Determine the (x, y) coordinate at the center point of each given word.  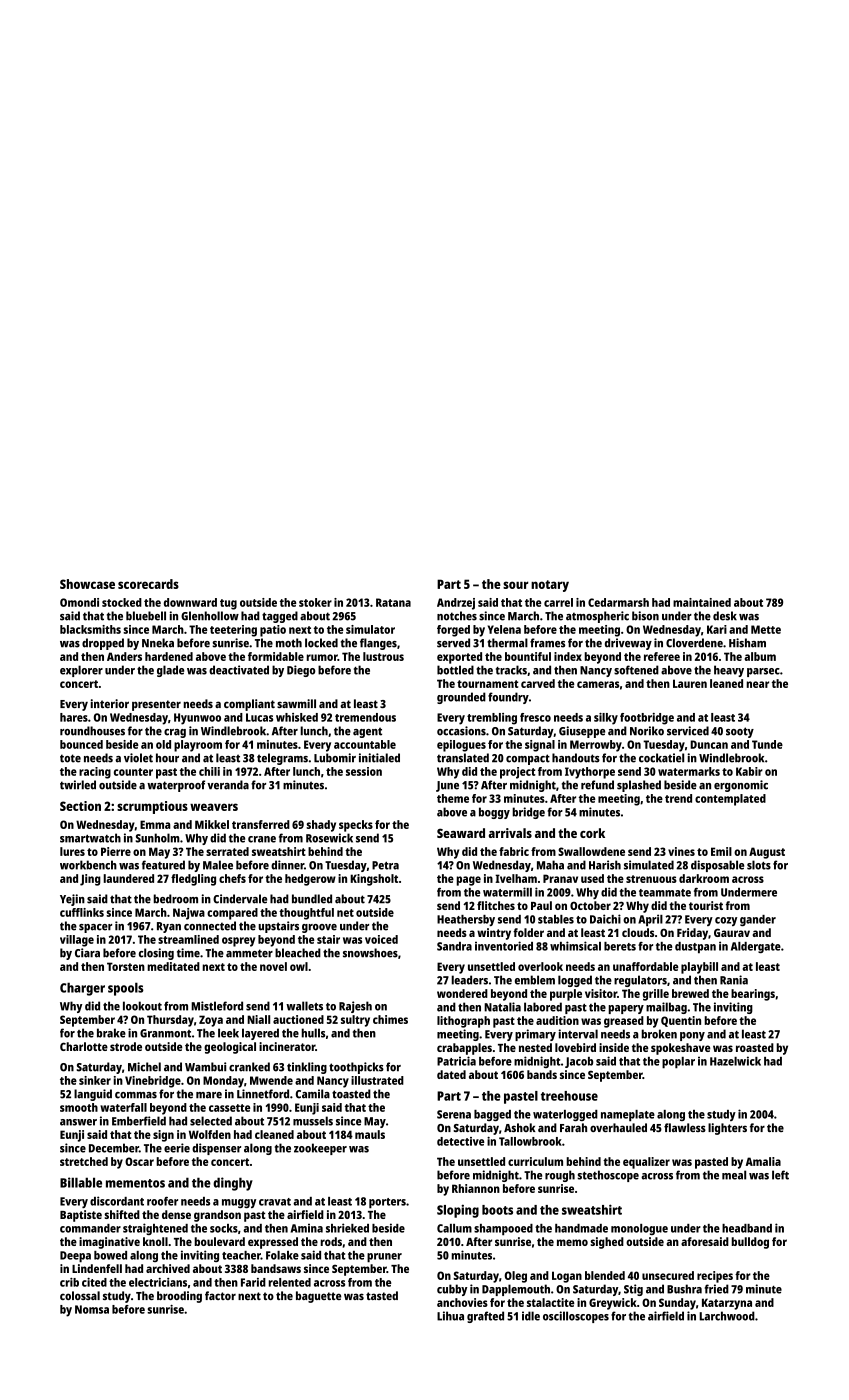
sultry (355, 1021)
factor (220, 1295)
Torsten (126, 966)
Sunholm (157, 838)
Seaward (461, 833)
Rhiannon (476, 1188)
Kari (717, 629)
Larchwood (727, 1316)
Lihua (450, 1316)
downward (190, 602)
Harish (605, 865)
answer (78, 1122)
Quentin (681, 1021)
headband (747, 1228)
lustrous (383, 656)
